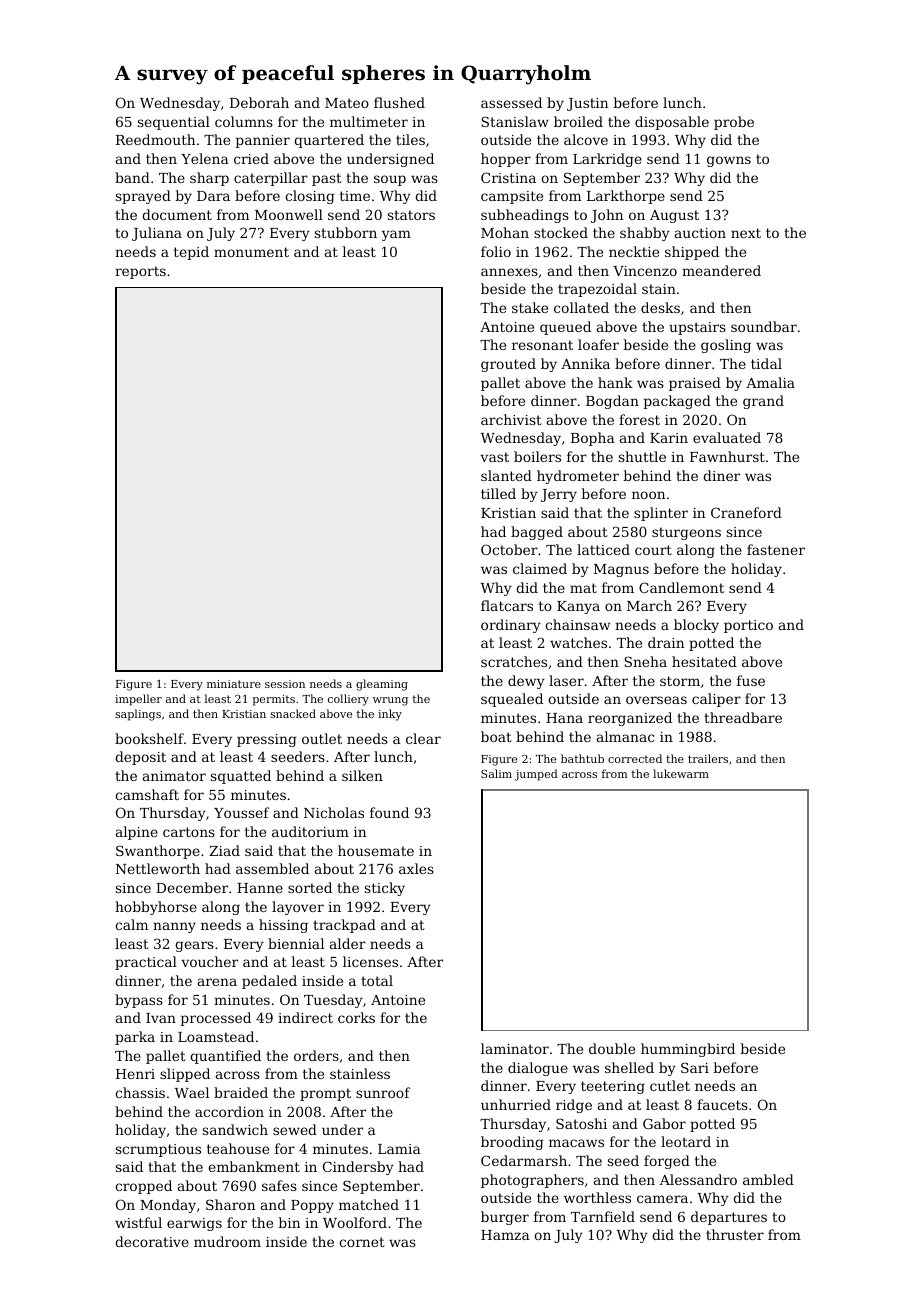 The image size is (924, 1314). I want to click on laser, so click(566, 680).
